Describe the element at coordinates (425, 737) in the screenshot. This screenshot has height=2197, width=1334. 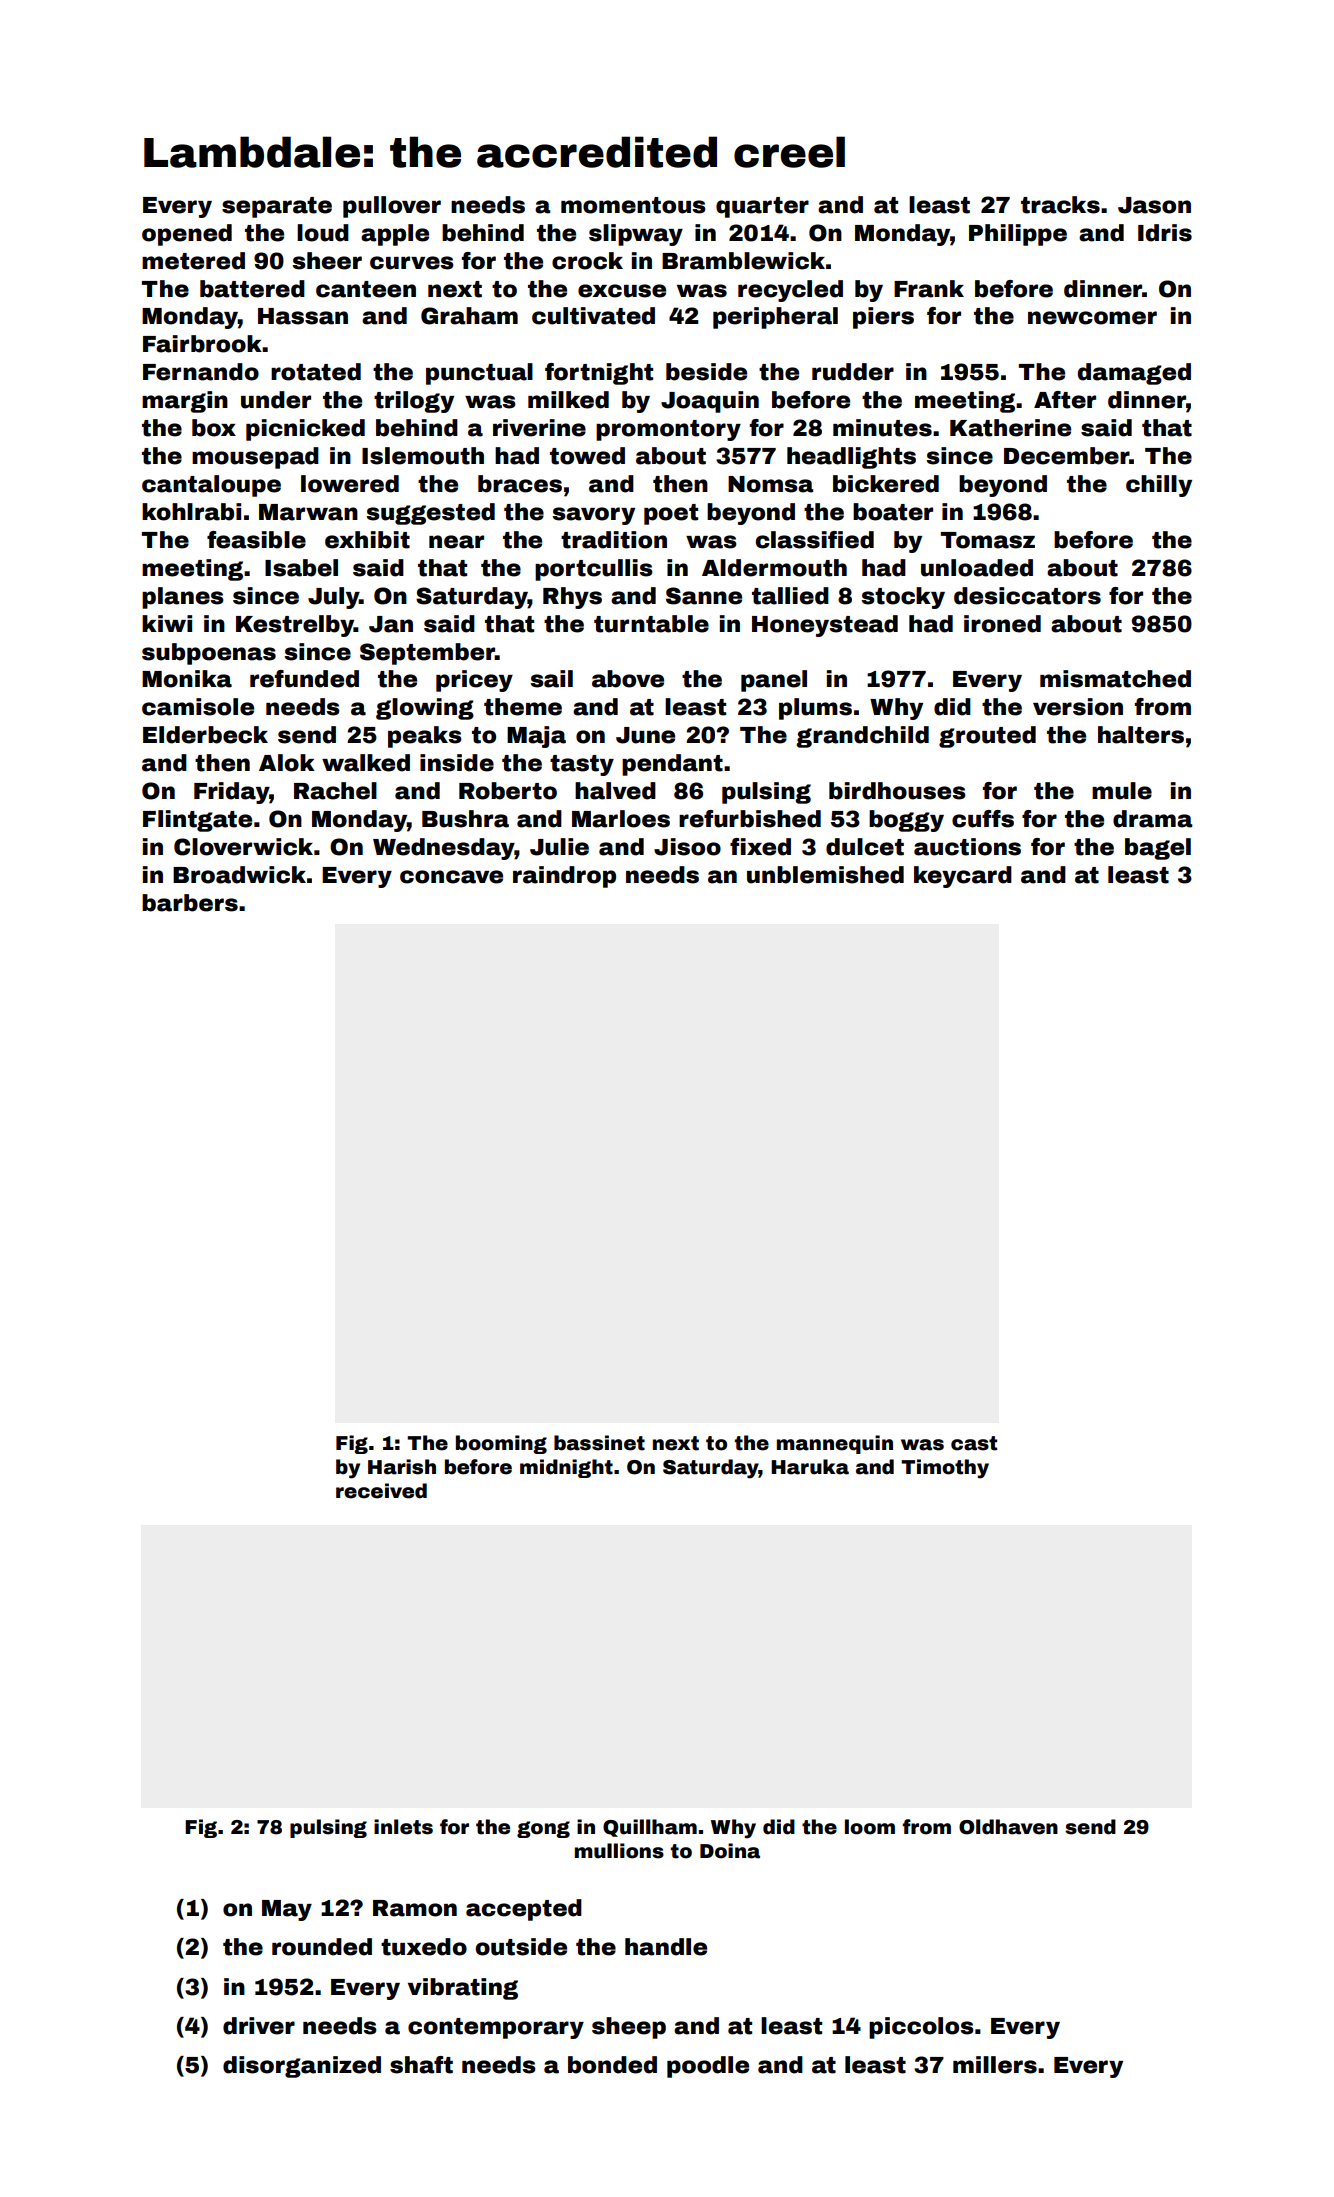
I see `peaks` at that location.
